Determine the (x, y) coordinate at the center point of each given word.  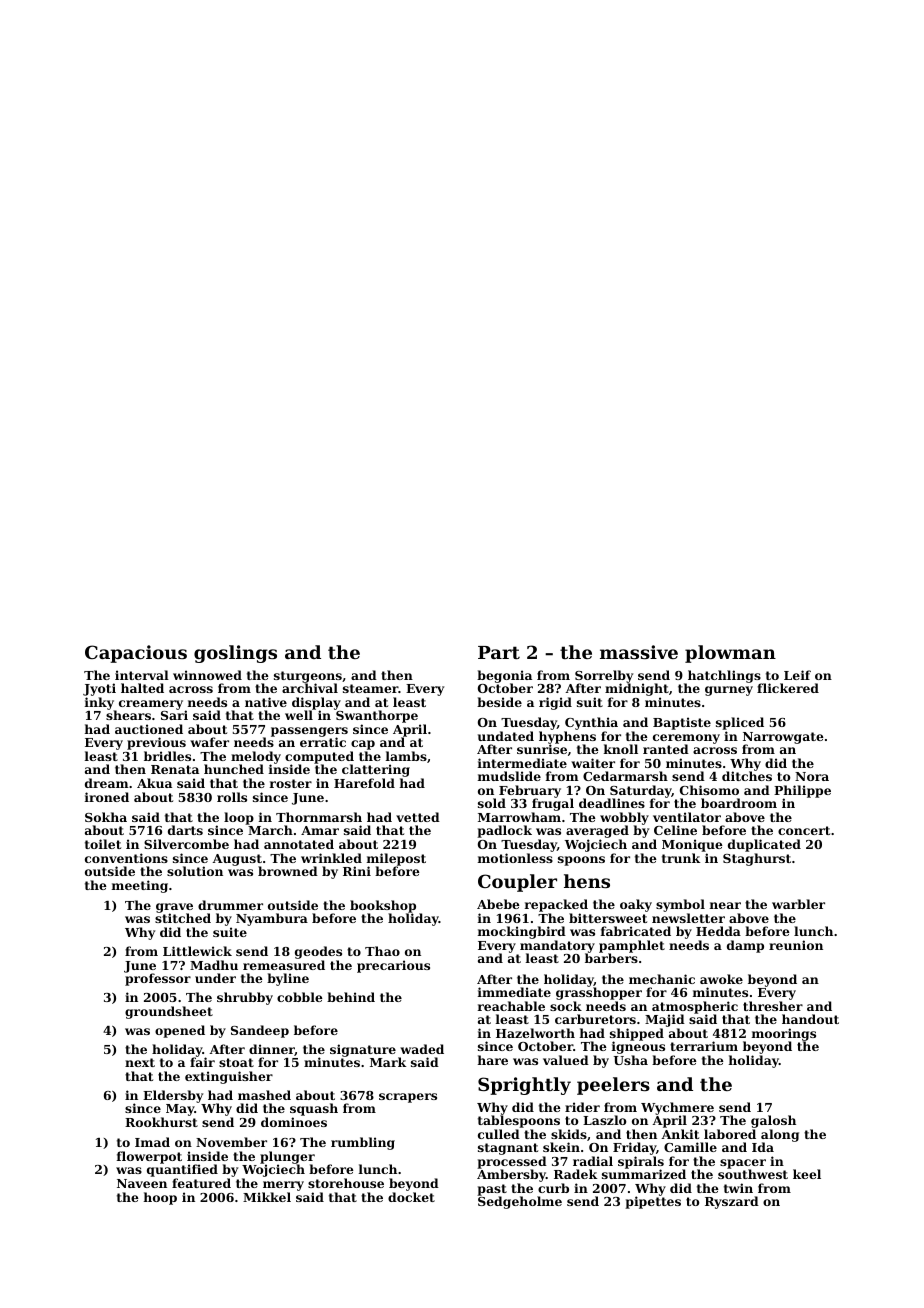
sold (492, 803)
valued (566, 1060)
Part (499, 652)
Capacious (136, 654)
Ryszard (732, 1202)
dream (107, 783)
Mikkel (267, 1197)
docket (411, 1197)
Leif (797, 675)
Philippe (802, 792)
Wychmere (677, 1109)
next (140, 1062)
